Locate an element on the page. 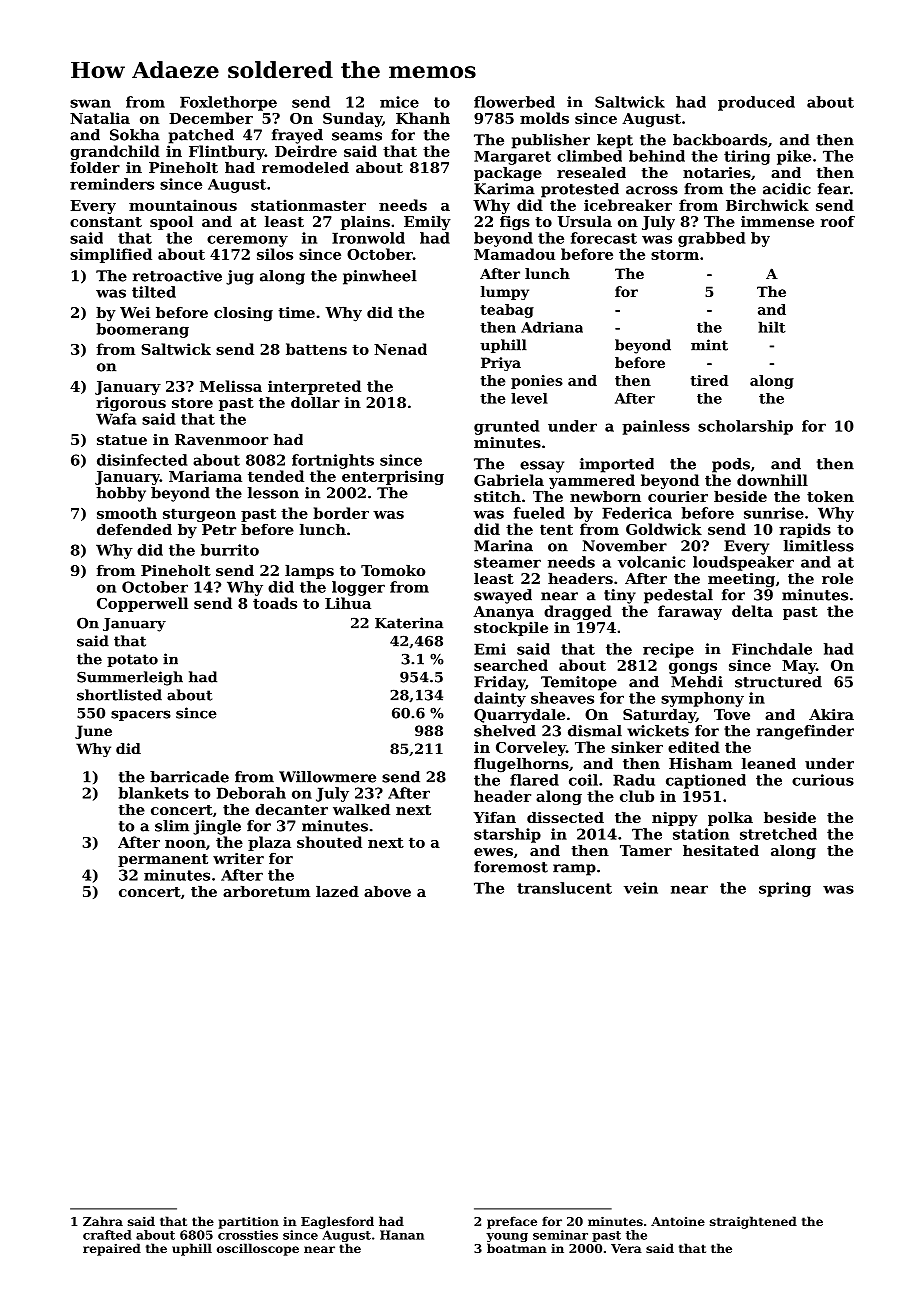 This document has height=1308, width=924. produced is located at coordinates (756, 103).
